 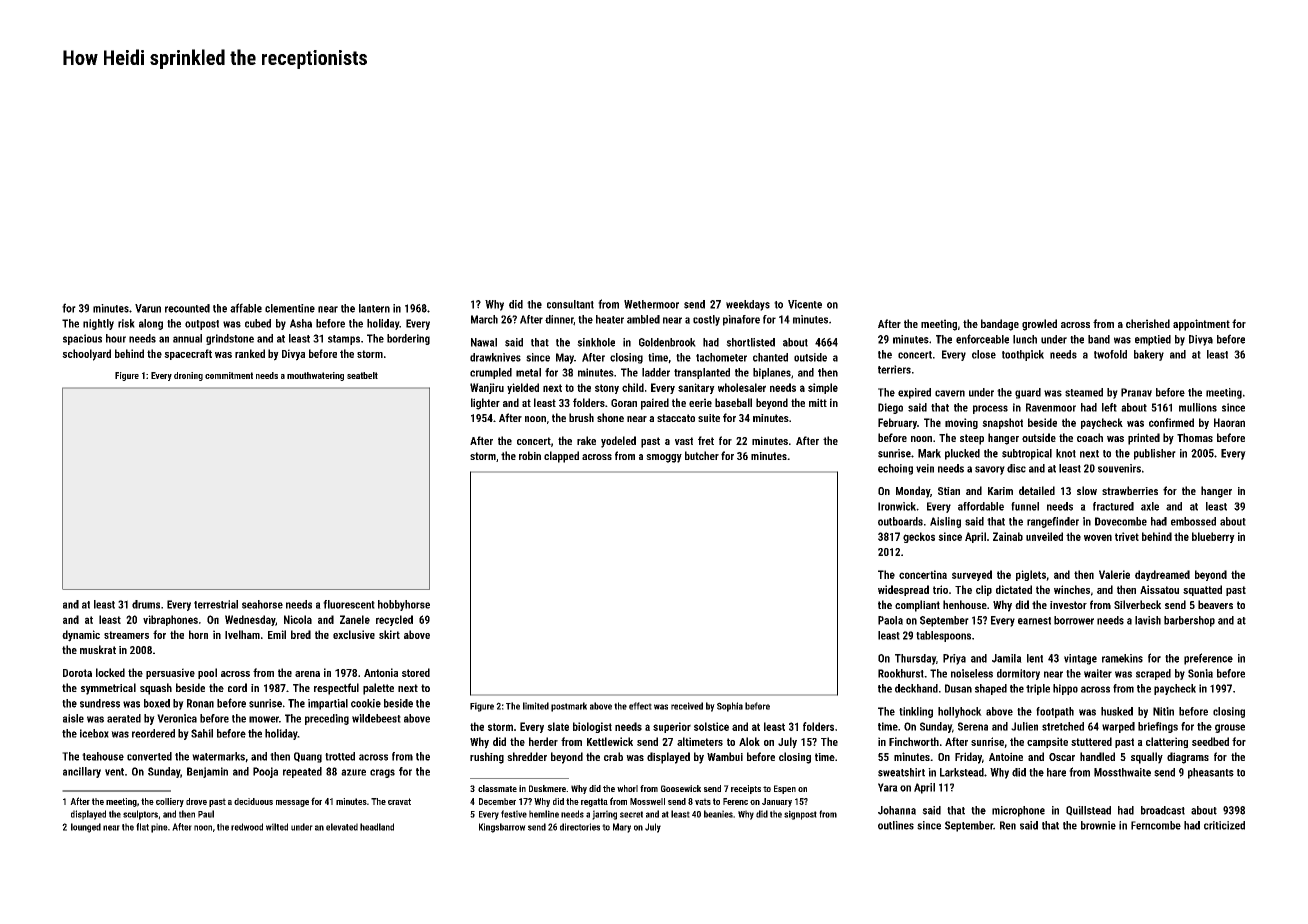 I want to click on directories, so click(x=580, y=827).
